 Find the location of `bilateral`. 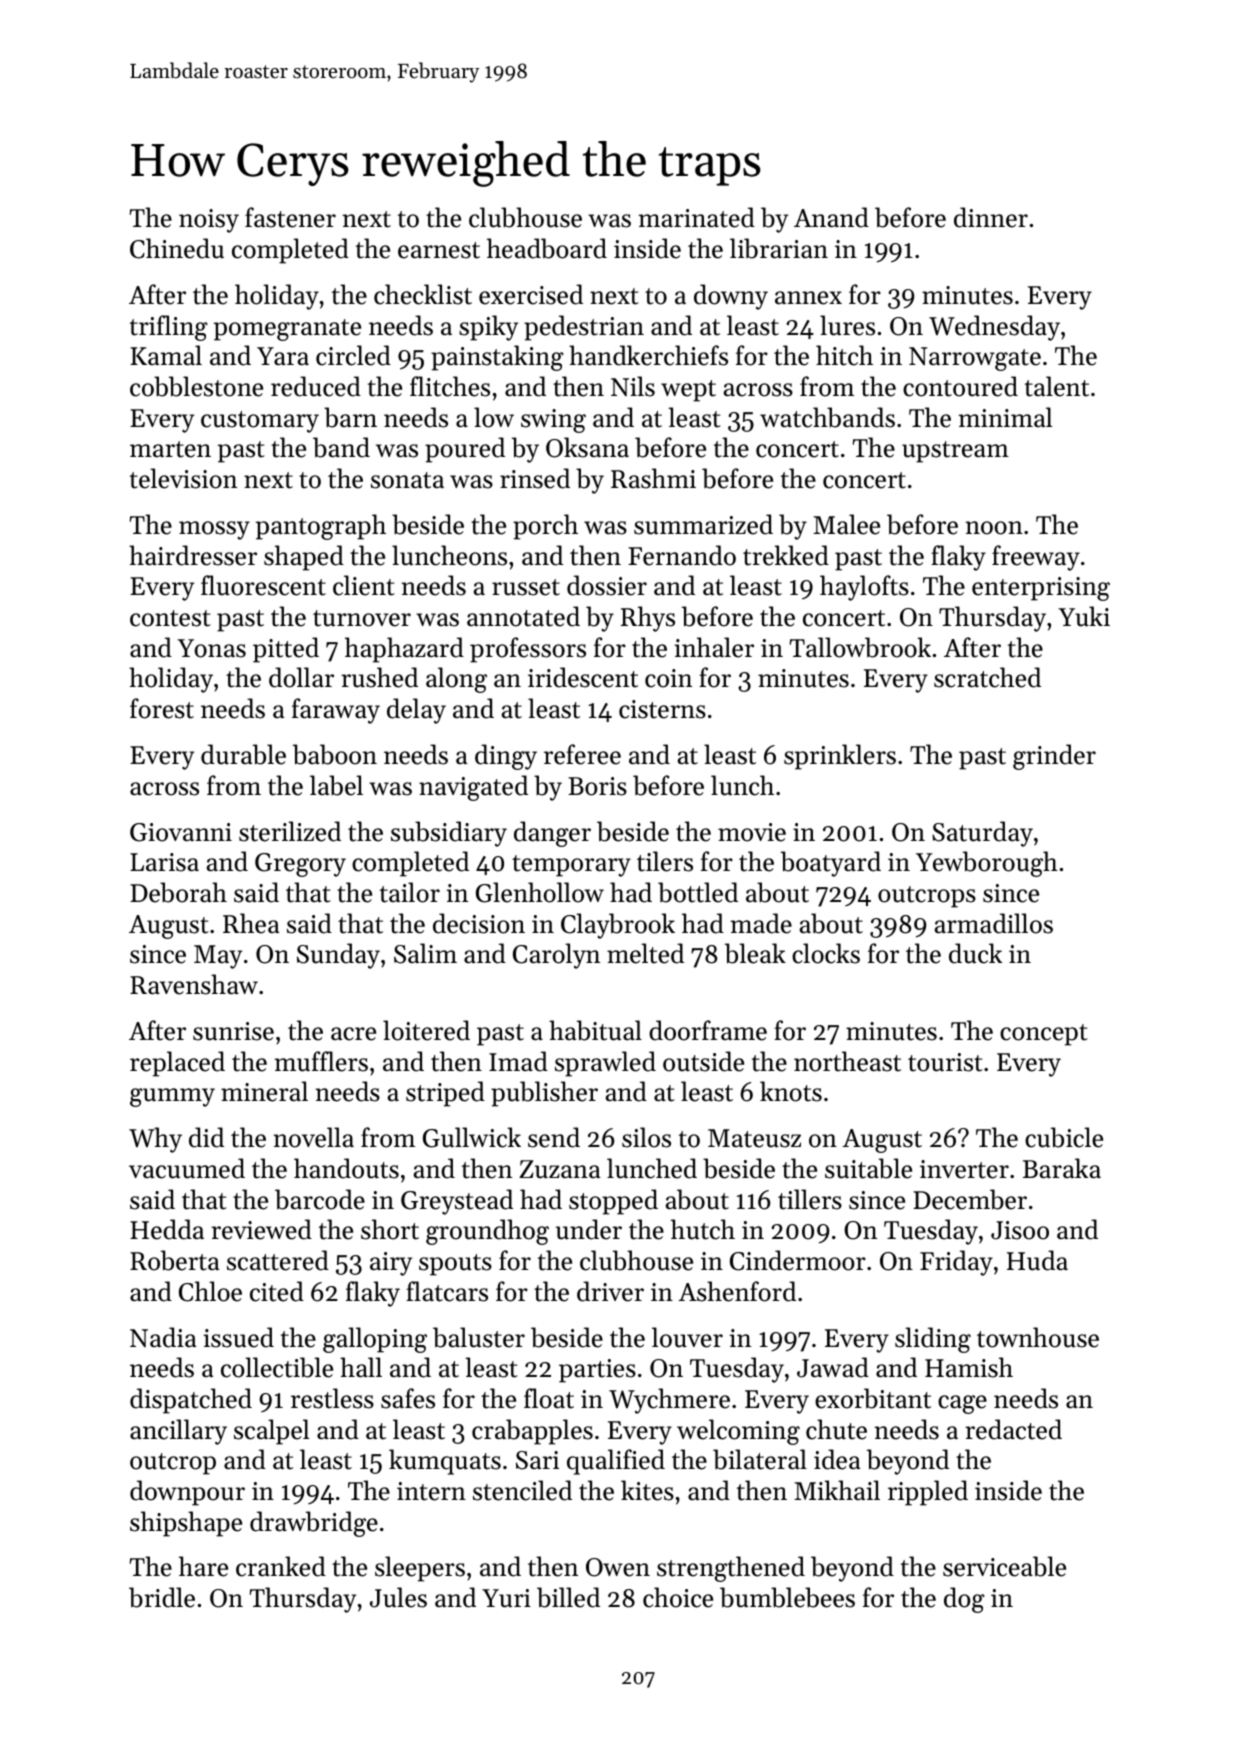

bilateral is located at coordinates (760, 1459).
